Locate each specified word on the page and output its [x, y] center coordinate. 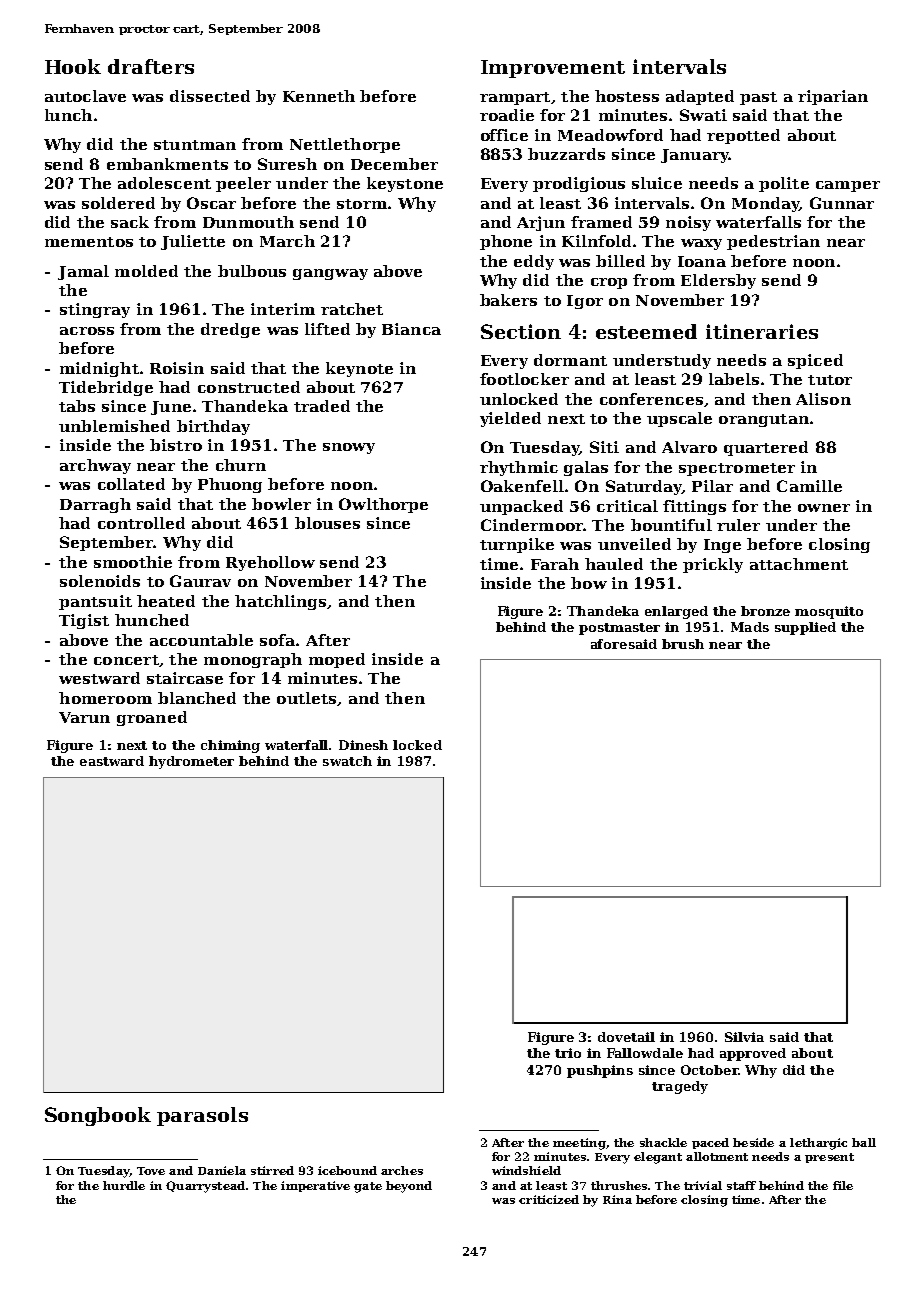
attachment [799, 564]
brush [683, 644]
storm [362, 204]
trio [568, 1053]
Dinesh [363, 745]
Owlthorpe [383, 505]
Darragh [95, 505]
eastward [112, 761]
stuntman [195, 145]
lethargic [818, 1144]
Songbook [98, 1116]
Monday [765, 204]
